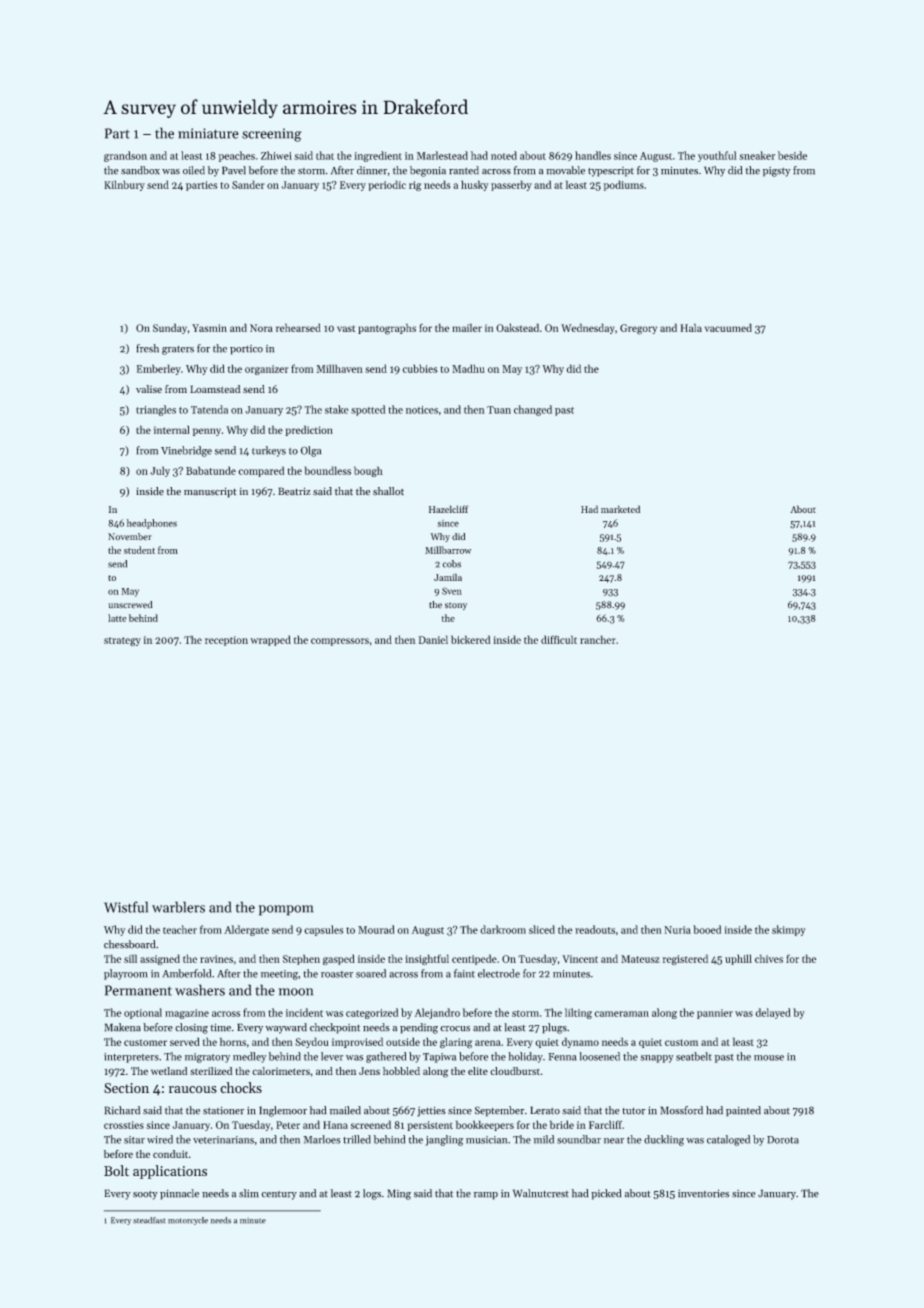 Image resolution: width=924 pixels, height=1308 pixels. What do you see at coordinates (209, 328) in the page?
I see `Yasmin` at bounding box center [209, 328].
